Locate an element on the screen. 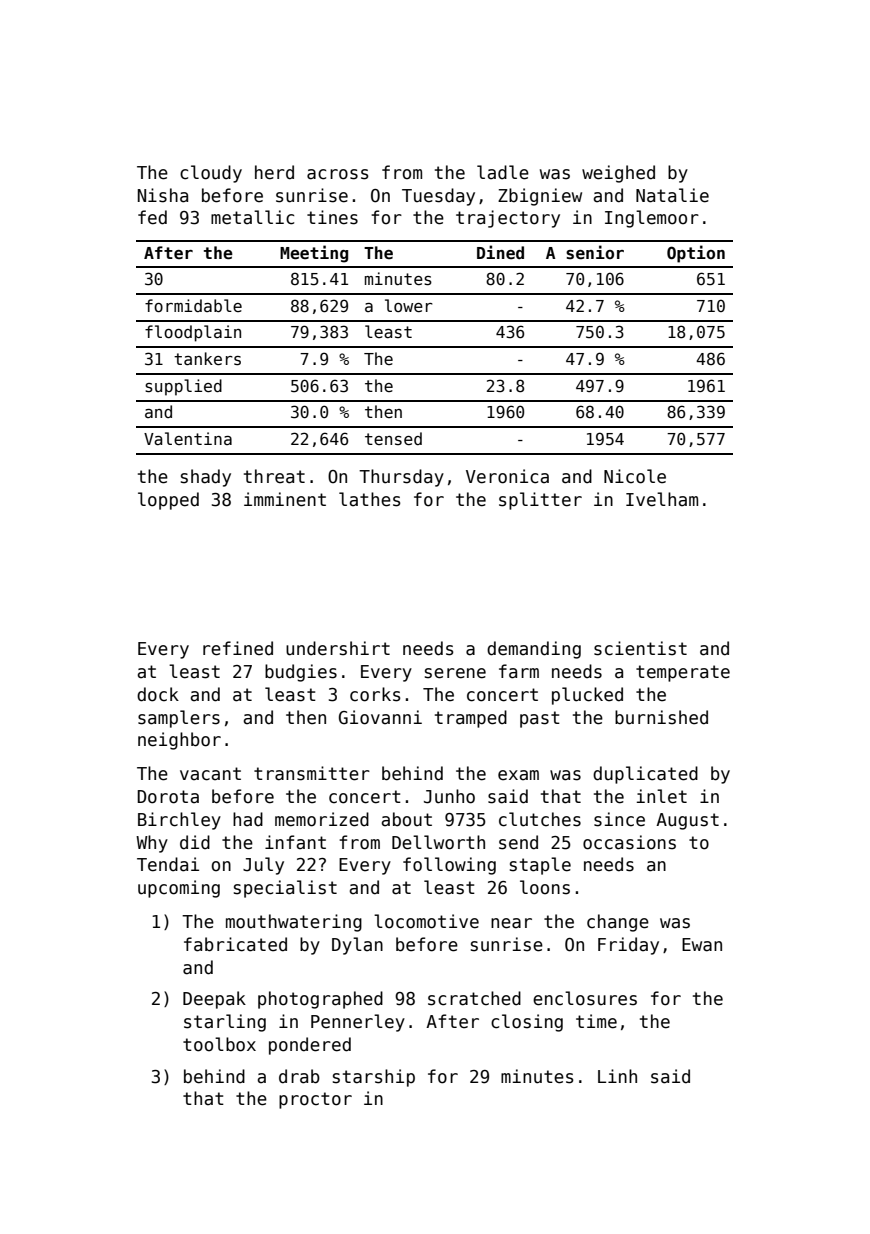 Image resolution: width=870 pixels, height=1234 pixels. Veronica is located at coordinates (507, 476).
